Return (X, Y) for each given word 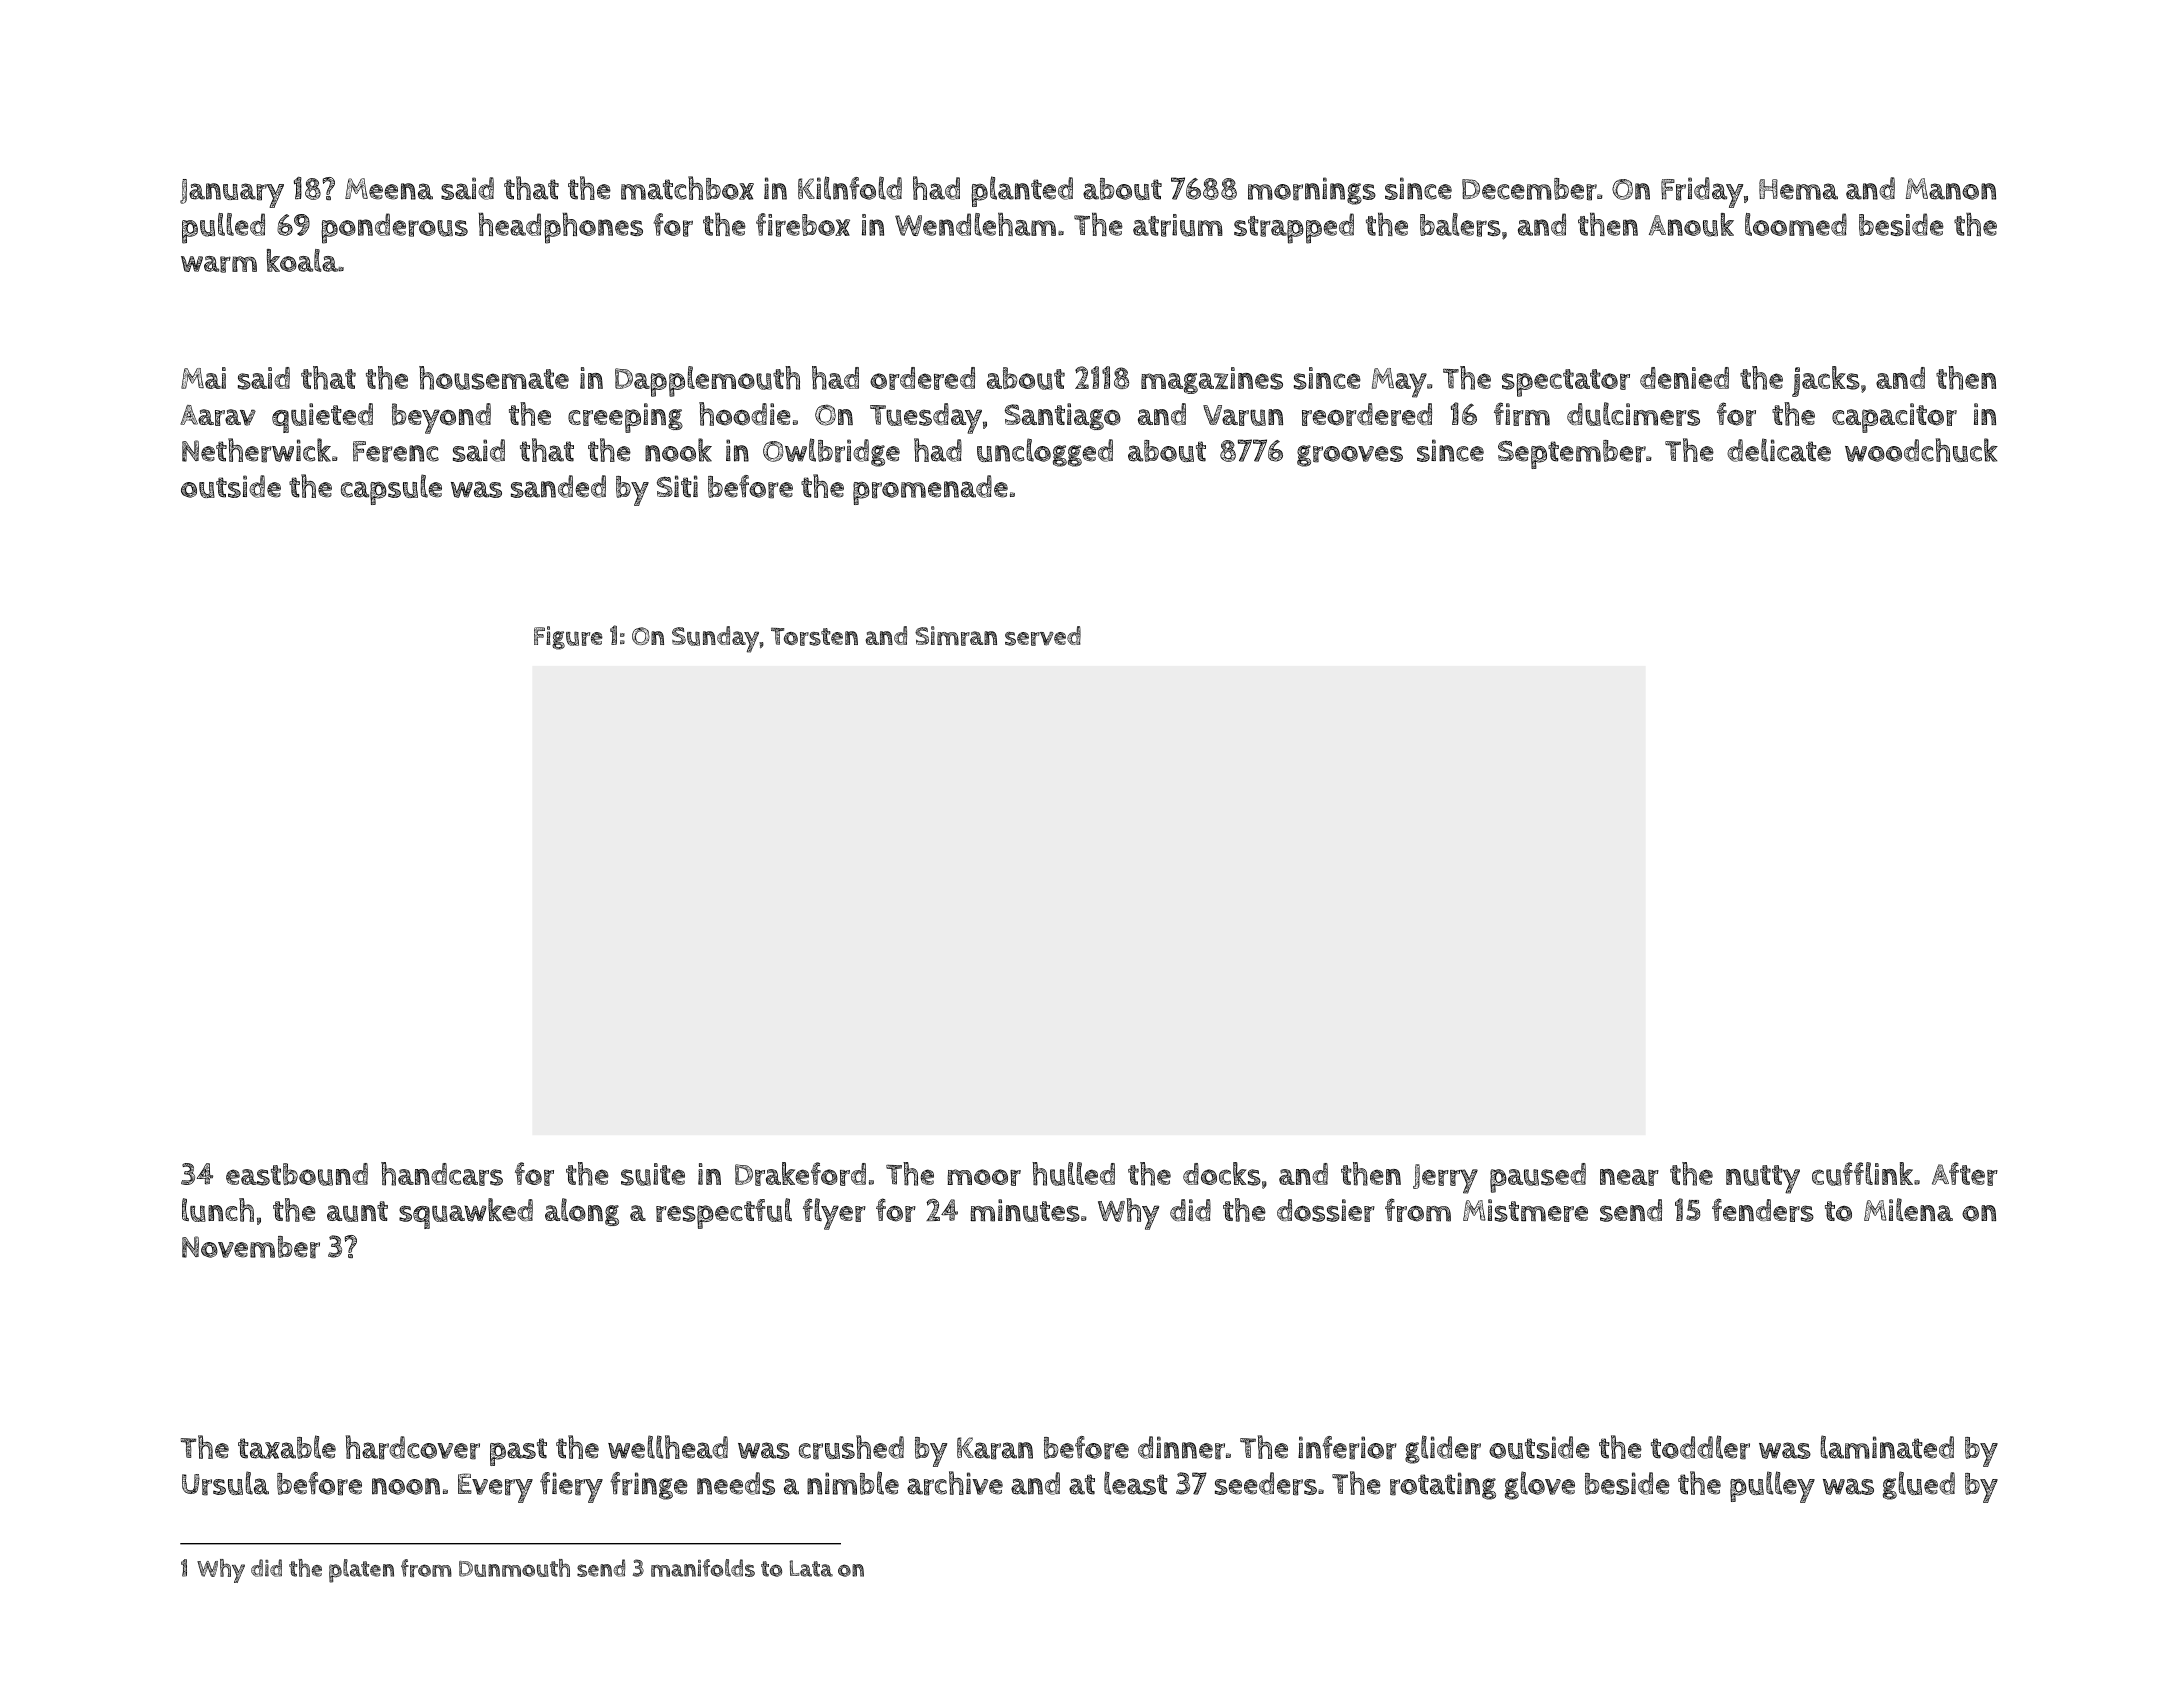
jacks (1826, 381)
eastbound (297, 1174)
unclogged (1045, 452)
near (1629, 1177)
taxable (287, 1447)
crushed (851, 1447)
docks (1222, 1174)
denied (1684, 378)
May (1399, 383)
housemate (494, 378)
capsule (391, 489)
